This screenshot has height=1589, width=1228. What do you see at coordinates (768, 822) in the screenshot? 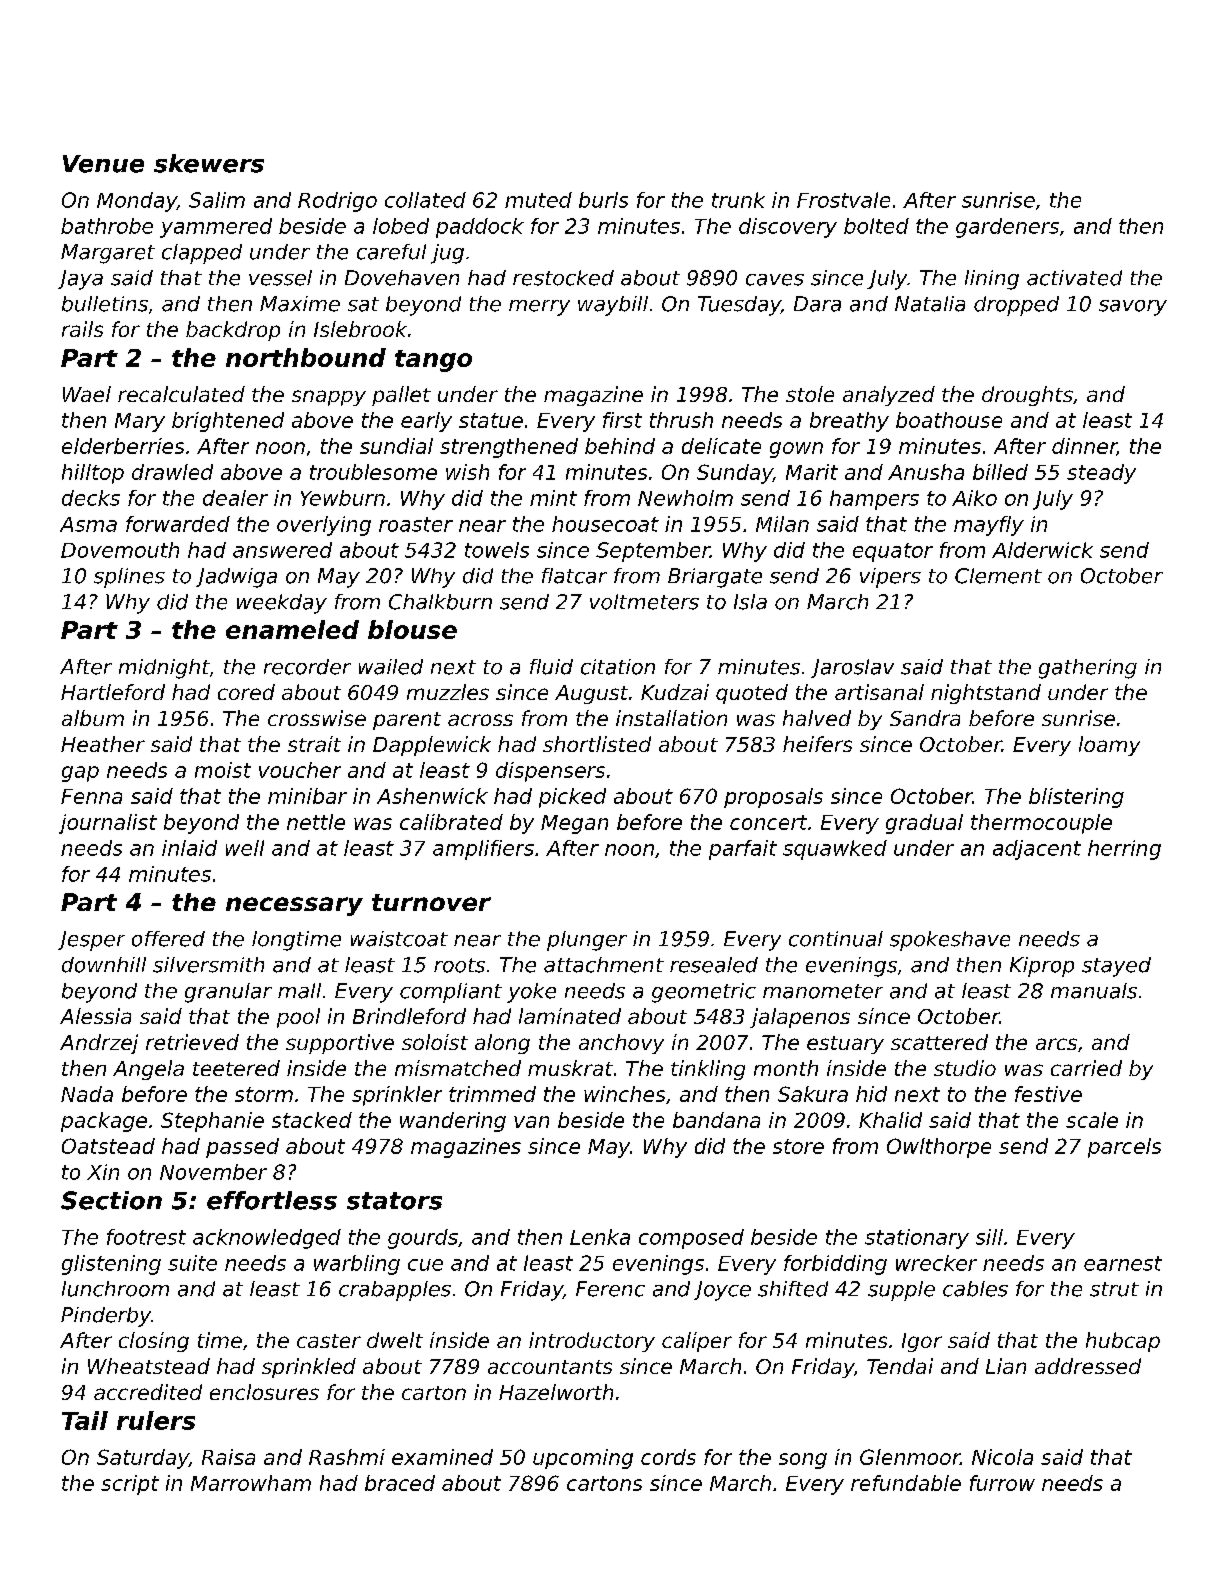
I see `concert` at bounding box center [768, 822].
